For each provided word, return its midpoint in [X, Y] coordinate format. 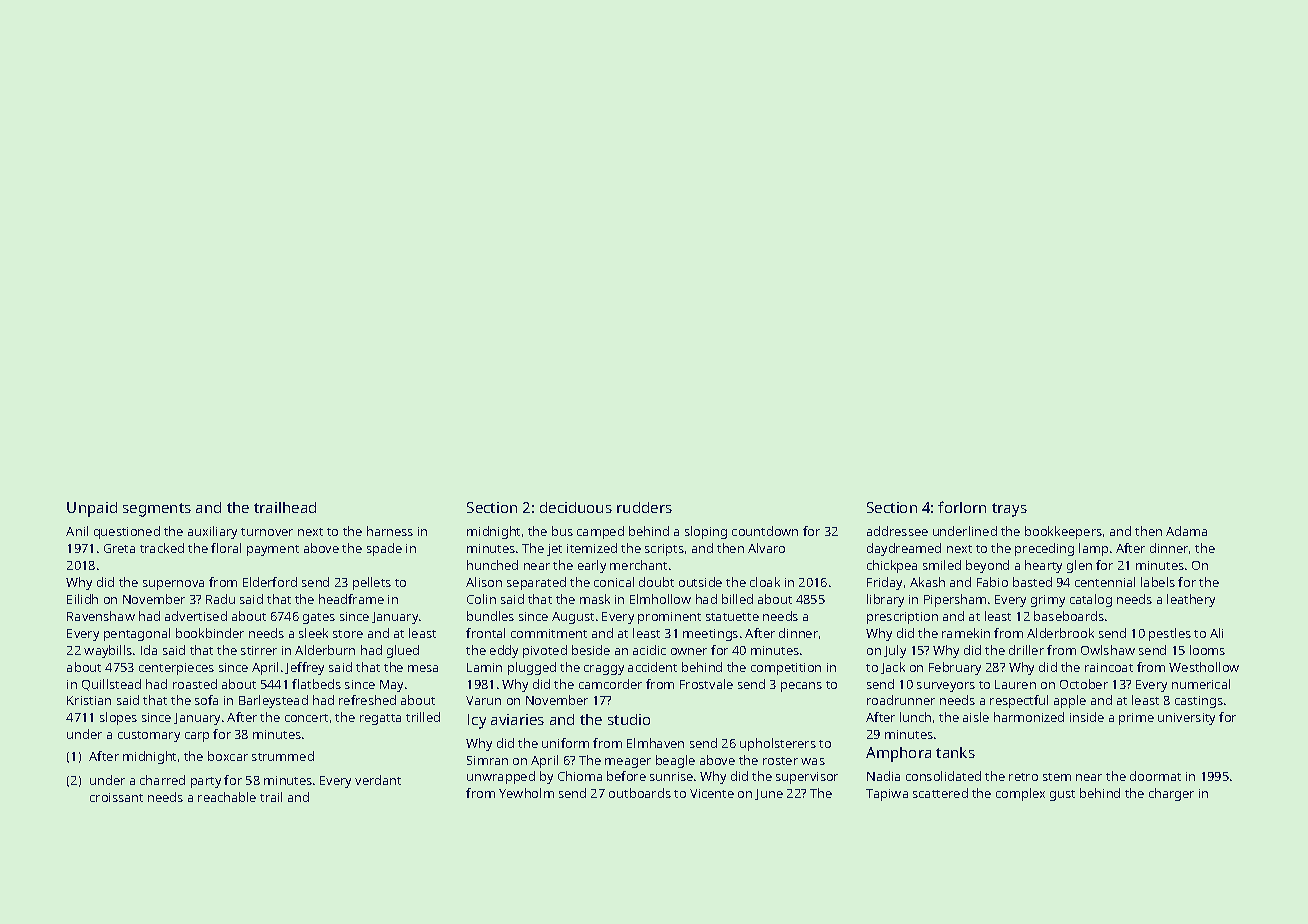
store [348, 634]
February [955, 668]
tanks [955, 752]
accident [652, 667]
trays [1009, 510]
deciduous [576, 507]
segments [157, 510]
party [206, 782]
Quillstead [111, 685]
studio [629, 719]
